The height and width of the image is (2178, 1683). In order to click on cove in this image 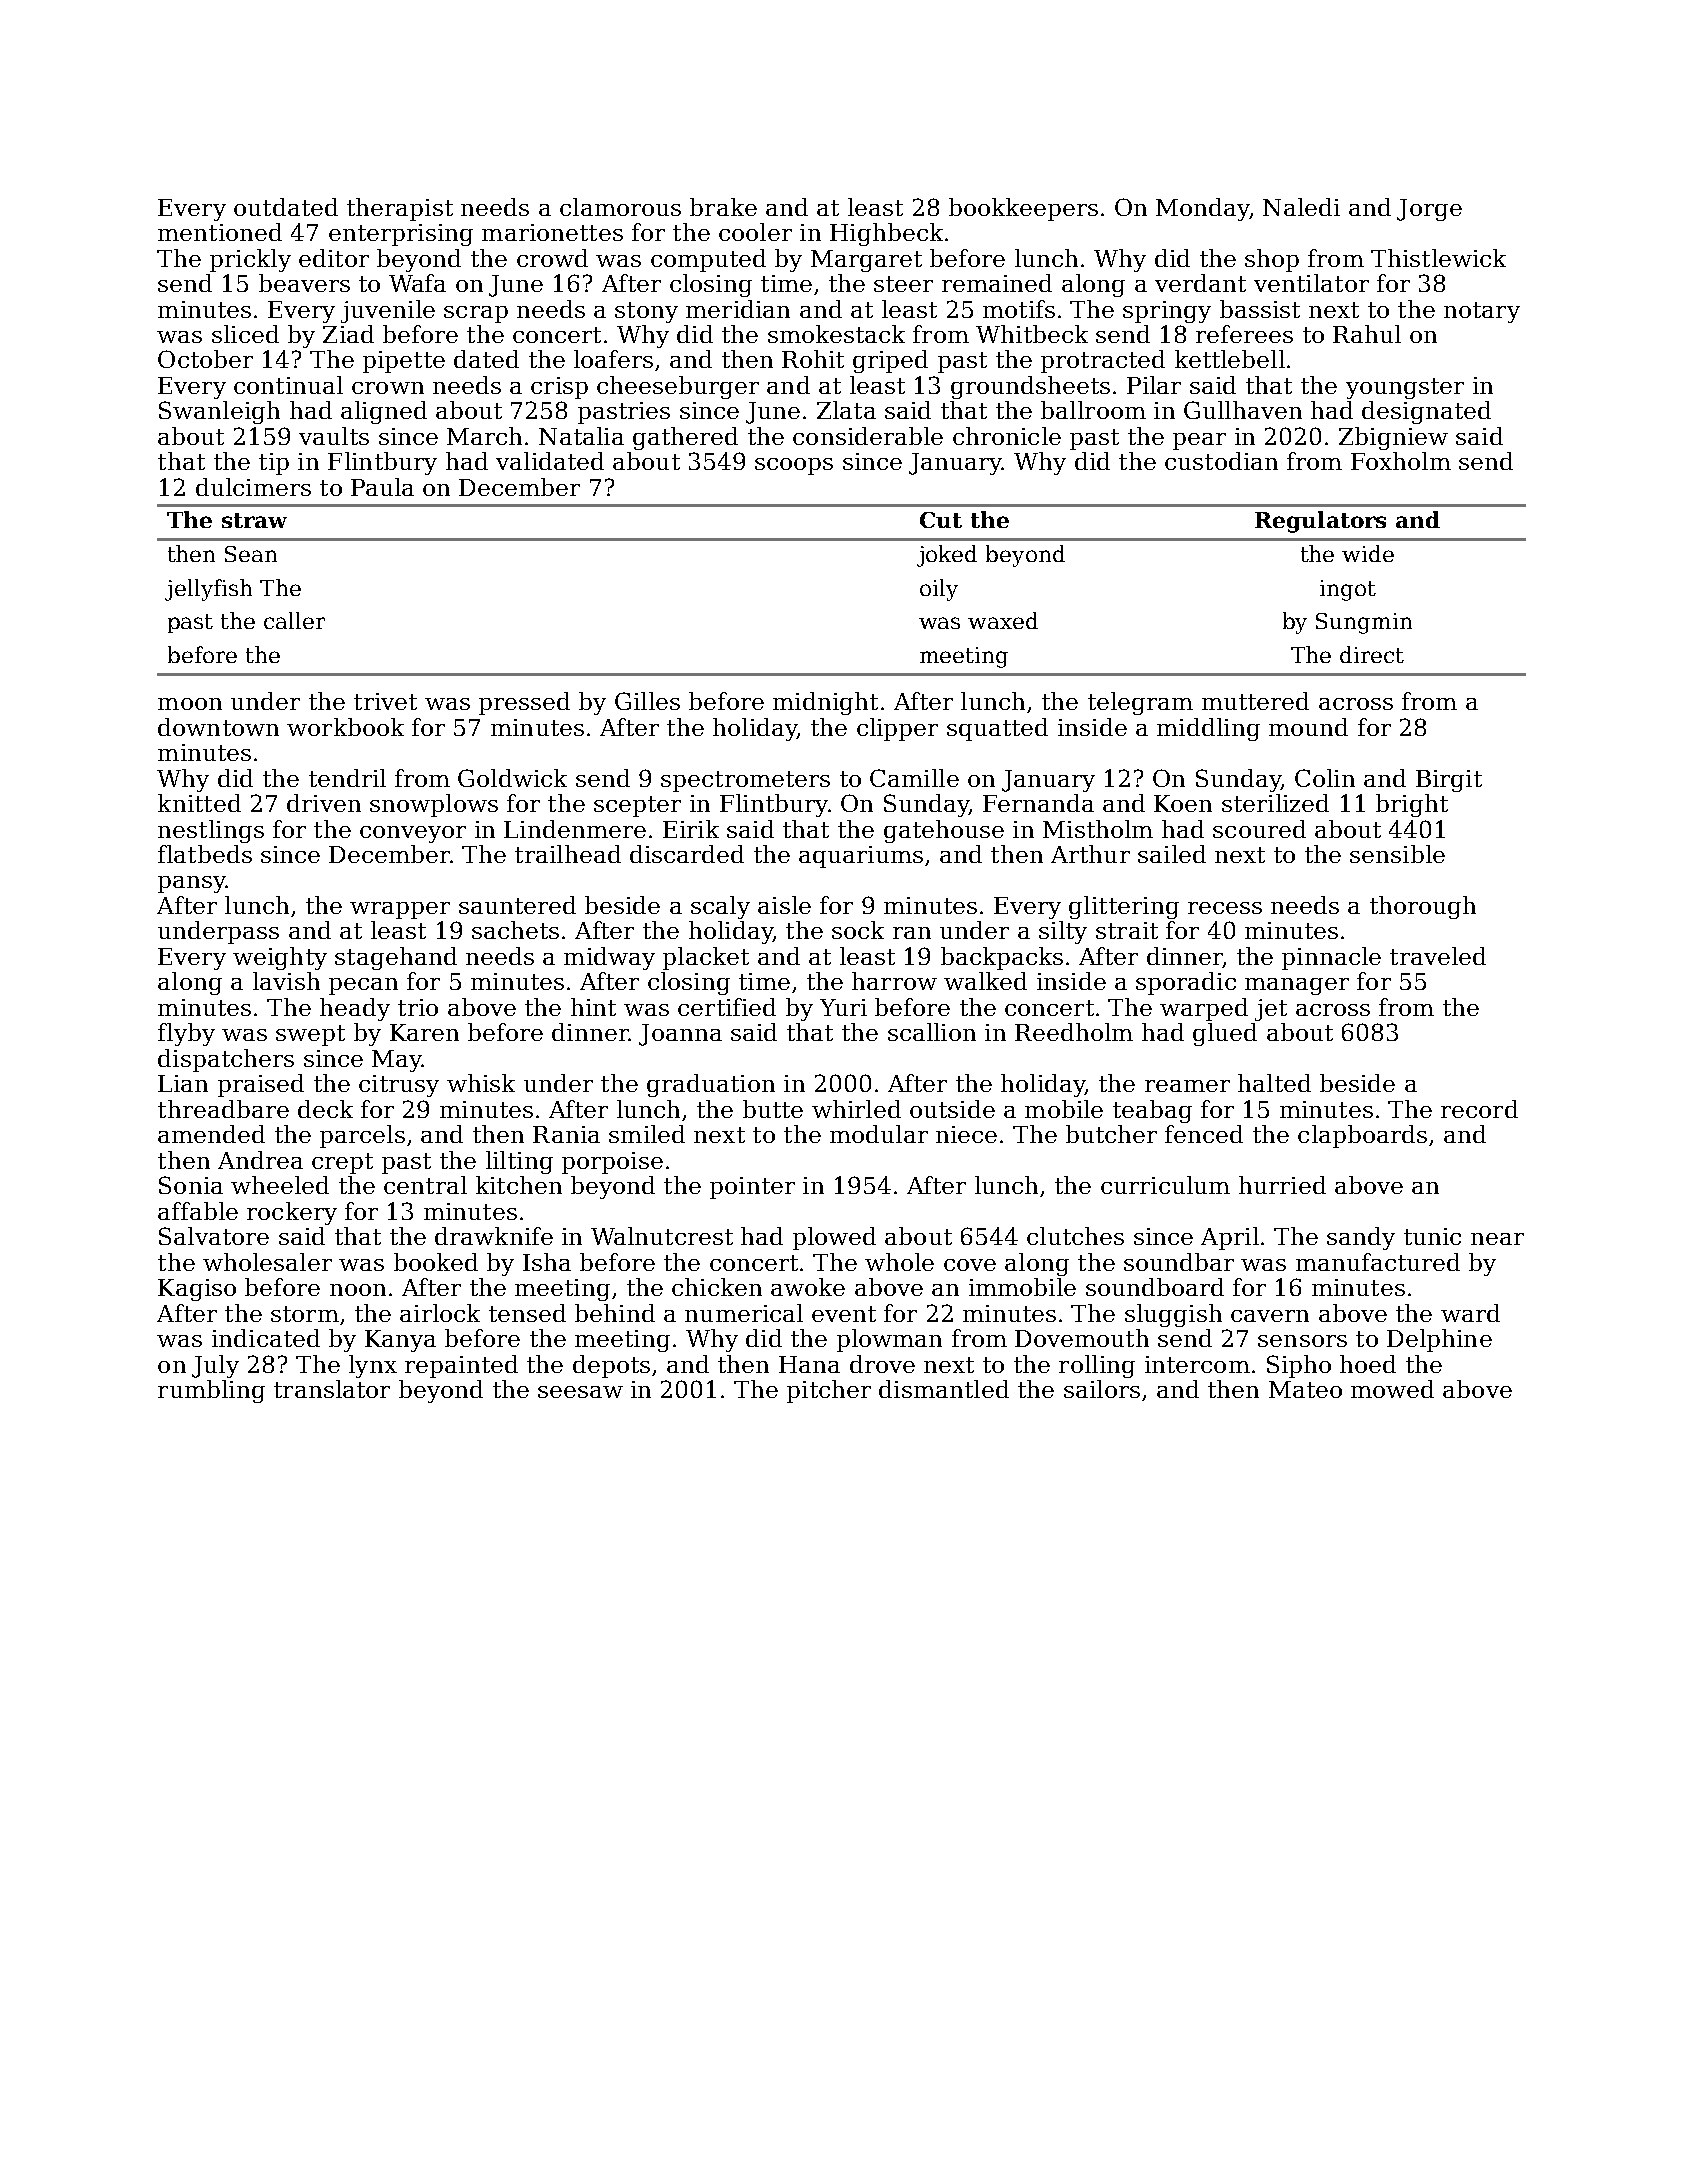, I will do `click(970, 1265)`.
